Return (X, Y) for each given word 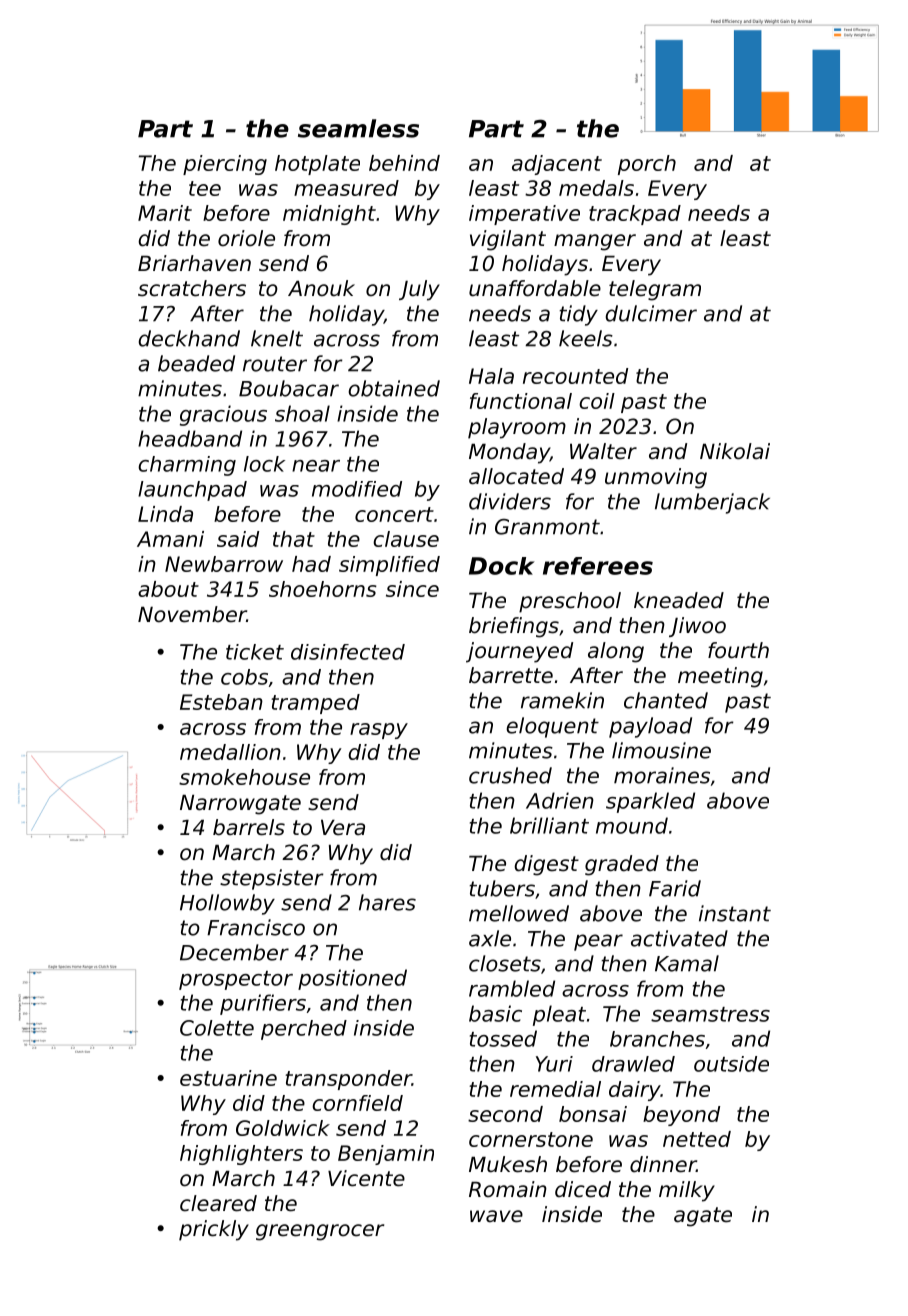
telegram (655, 290)
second (505, 1114)
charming (187, 466)
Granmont (547, 527)
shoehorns (323, 589)
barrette (511, 675)
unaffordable (535, 288)
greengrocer (320, 1232)
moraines (662, 775)
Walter (603, 451)
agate (703, 1217)
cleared (218, 1203)
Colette (217, 1028)
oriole (246, 238)
